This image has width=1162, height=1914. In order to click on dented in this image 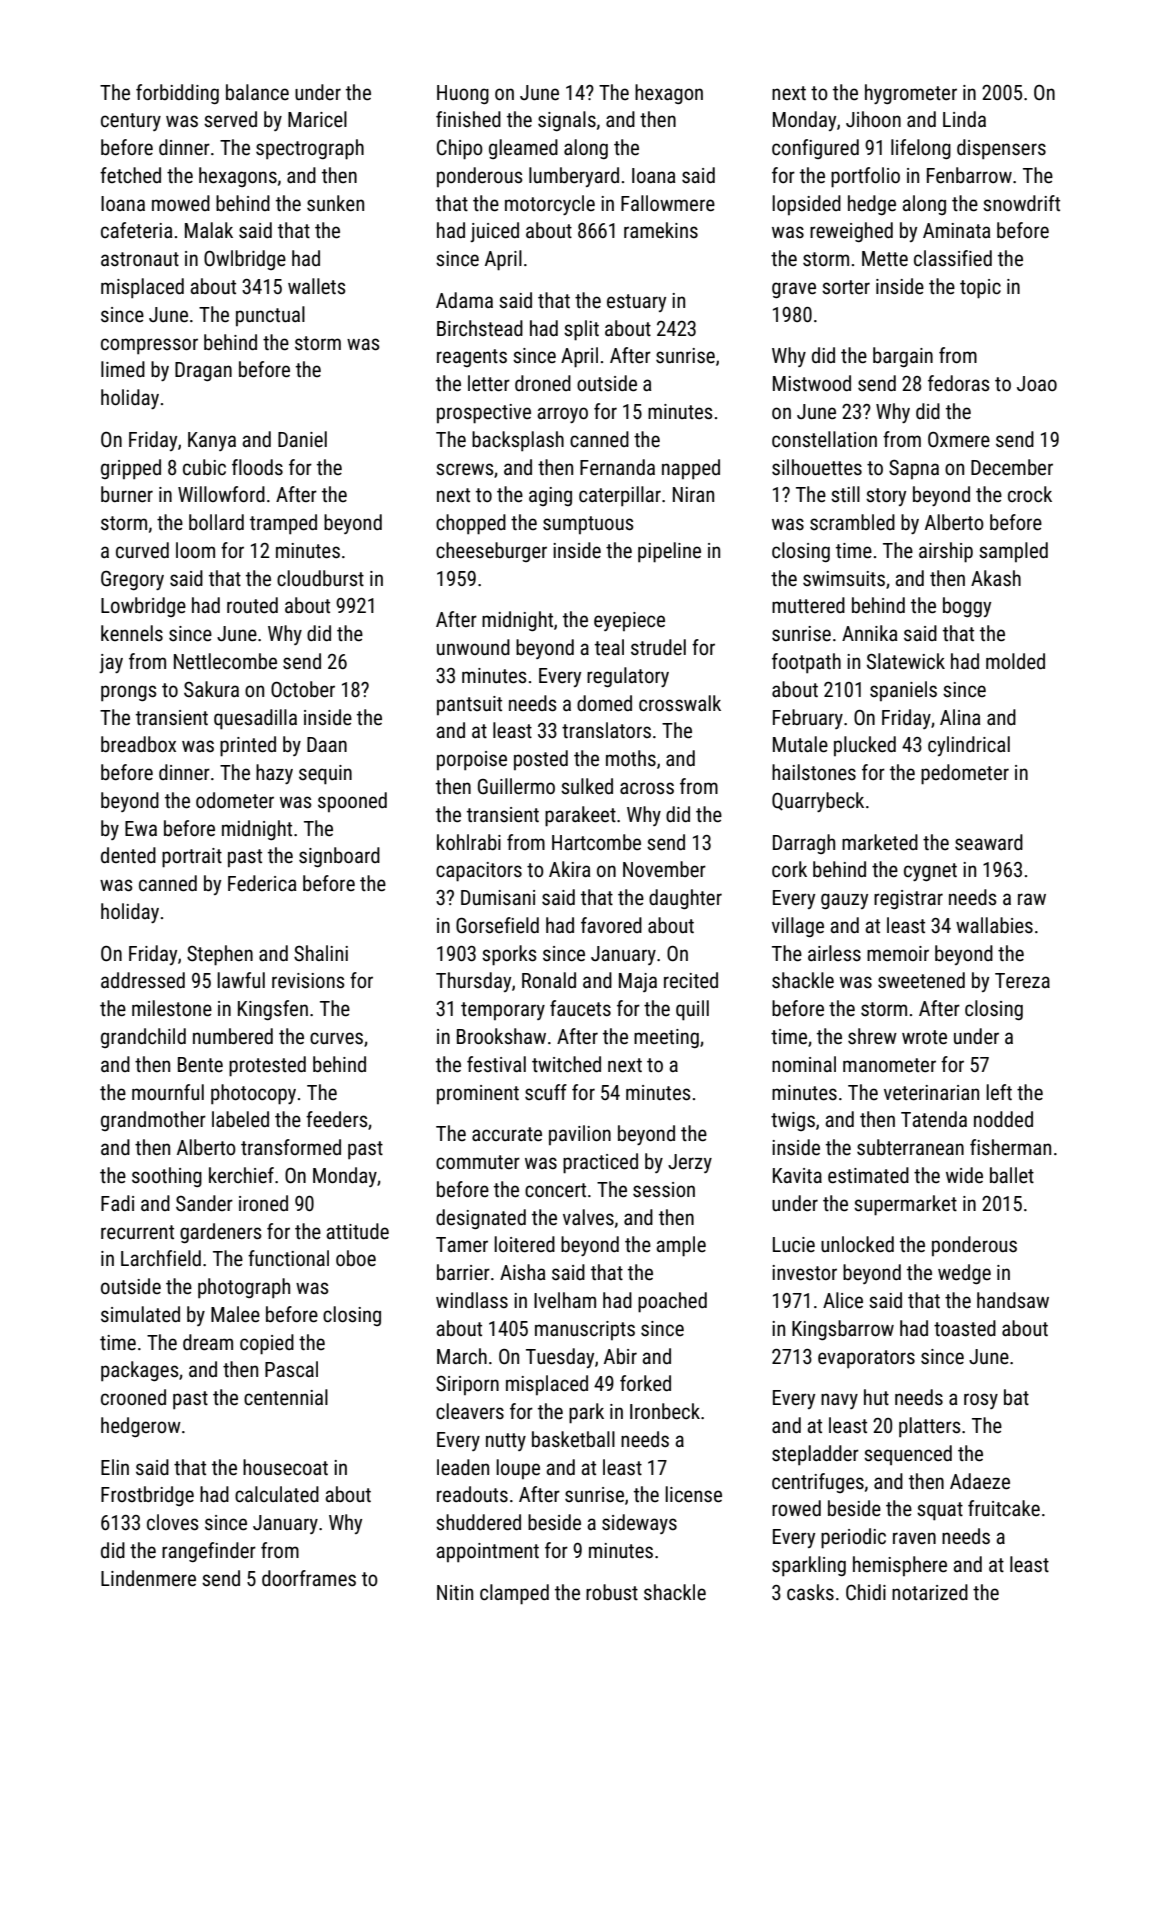, I will do `click(128, 855)`.
